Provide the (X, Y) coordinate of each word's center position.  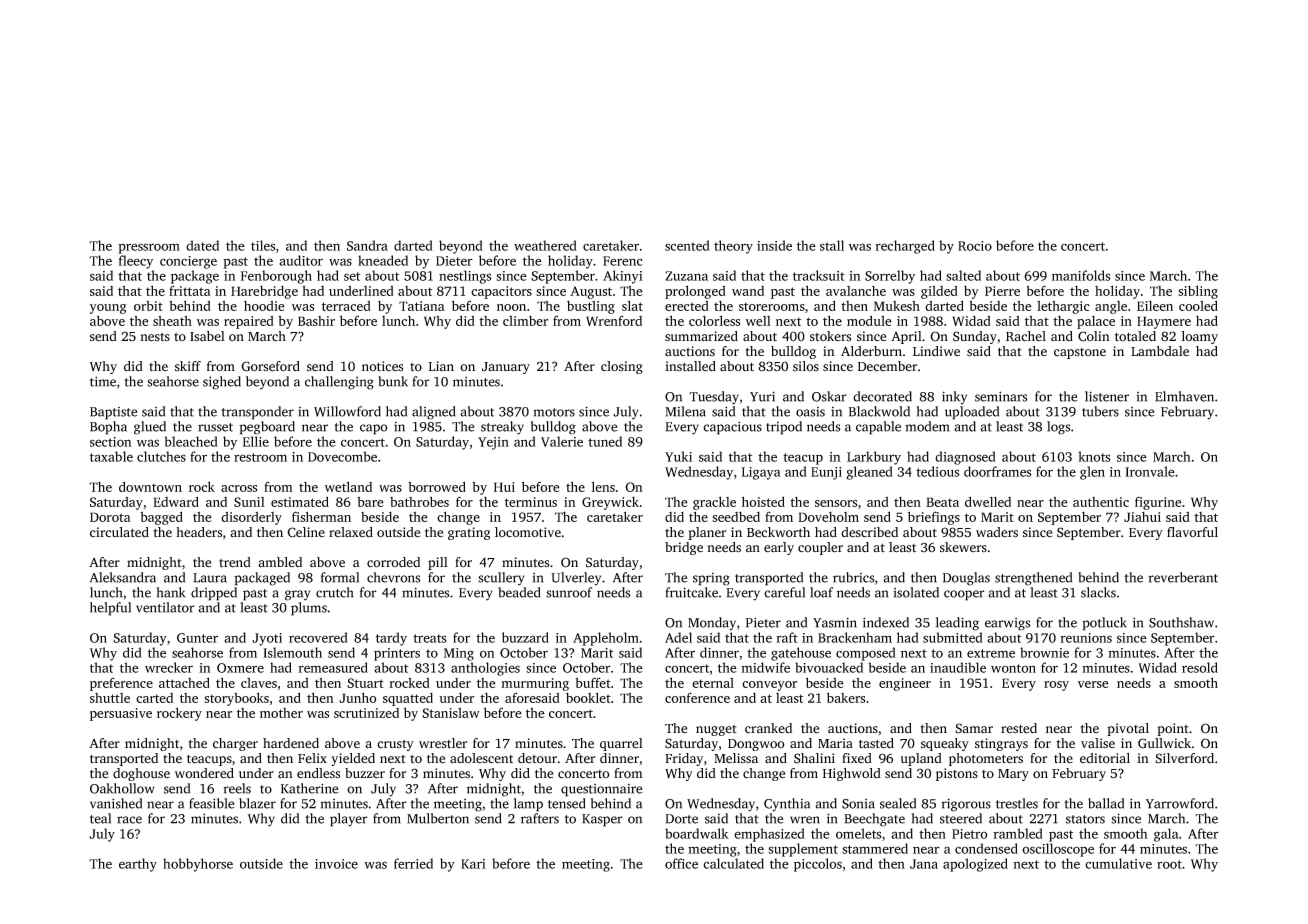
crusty (395, 745)
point (1173, 729)
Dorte (681, 819)
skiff (188, 366)
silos (806, 366)
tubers (1100, 411)
